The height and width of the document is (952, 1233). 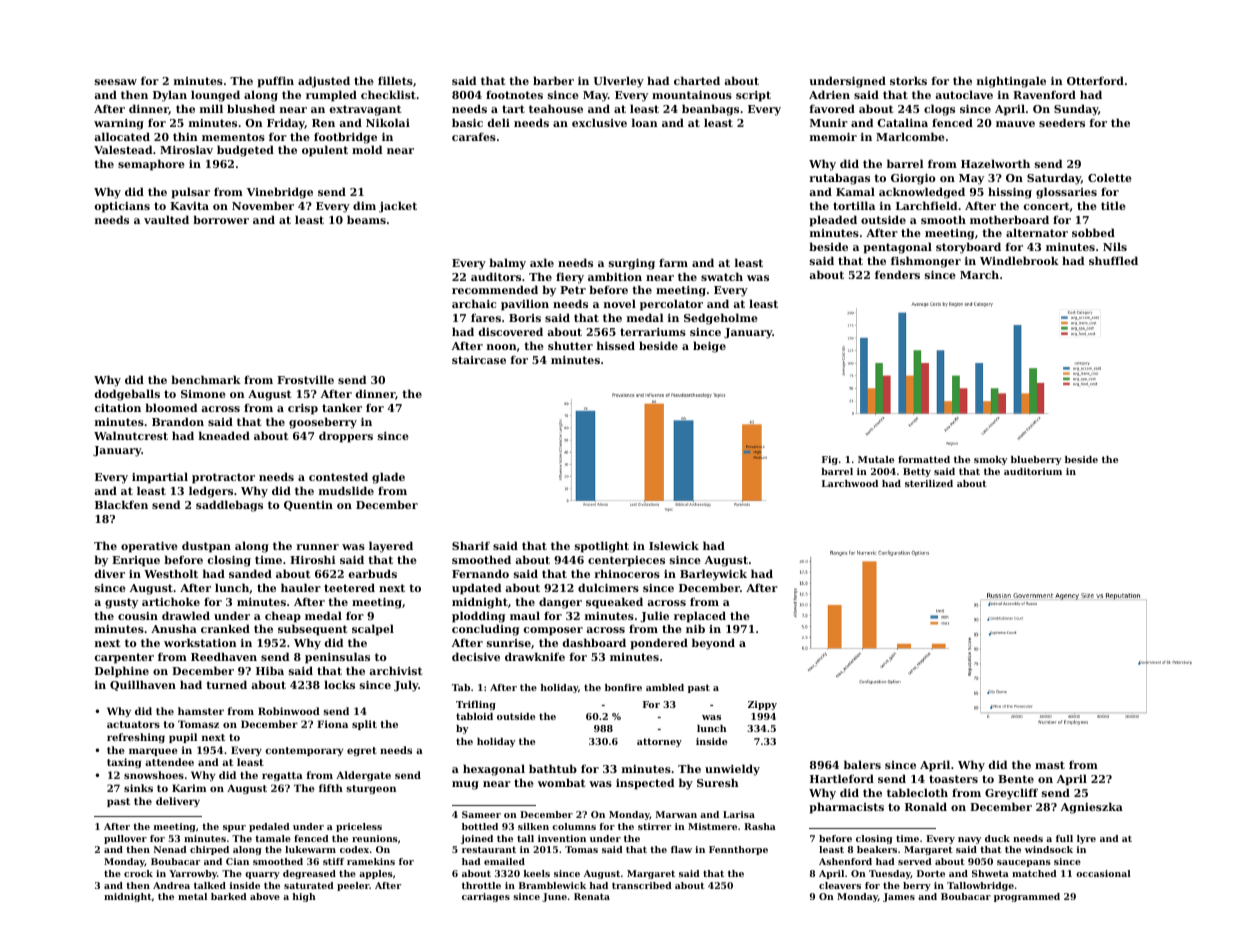 I want to click on nib, so click(x=695, y=628).
